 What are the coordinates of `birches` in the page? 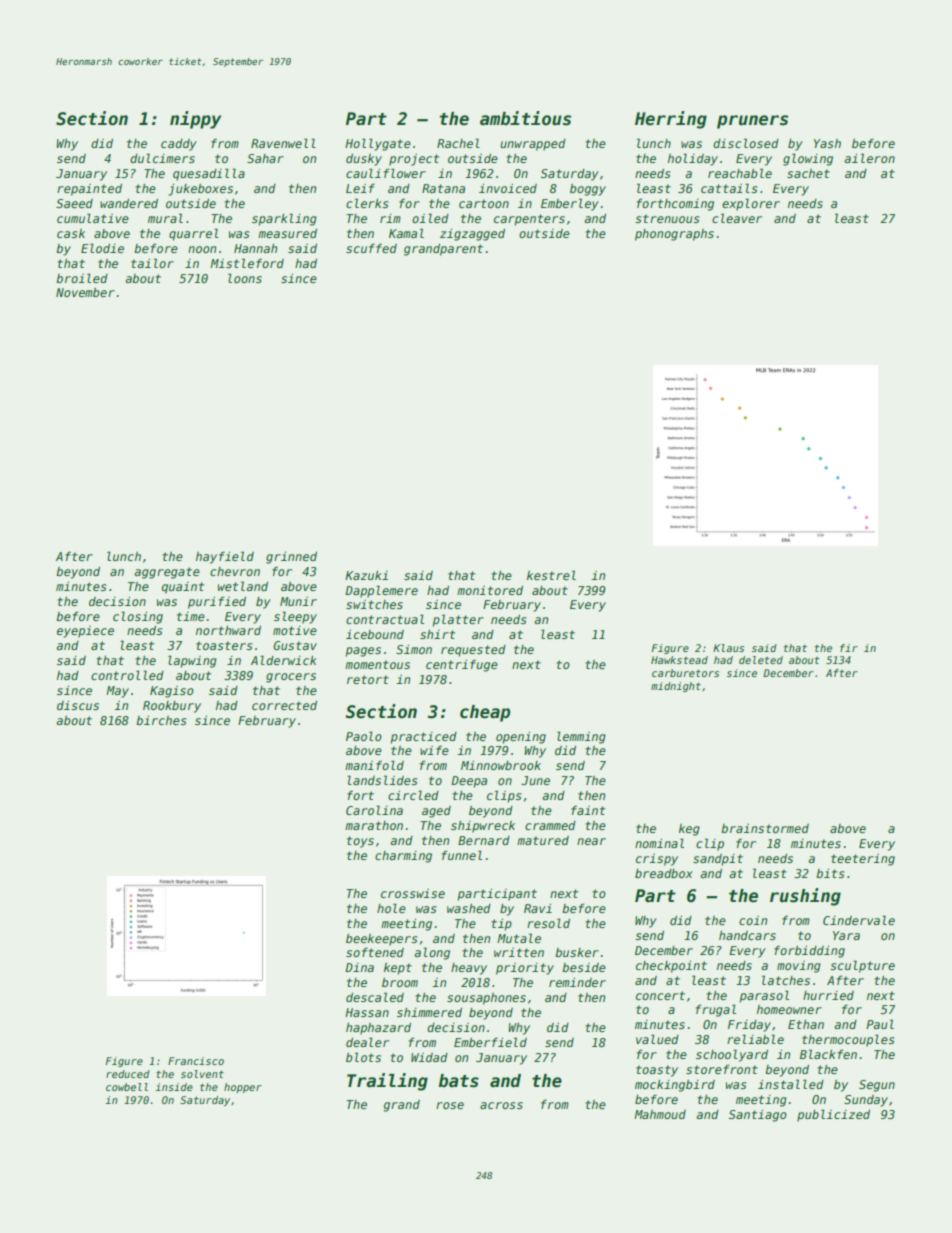 It's located at (161, 720).
